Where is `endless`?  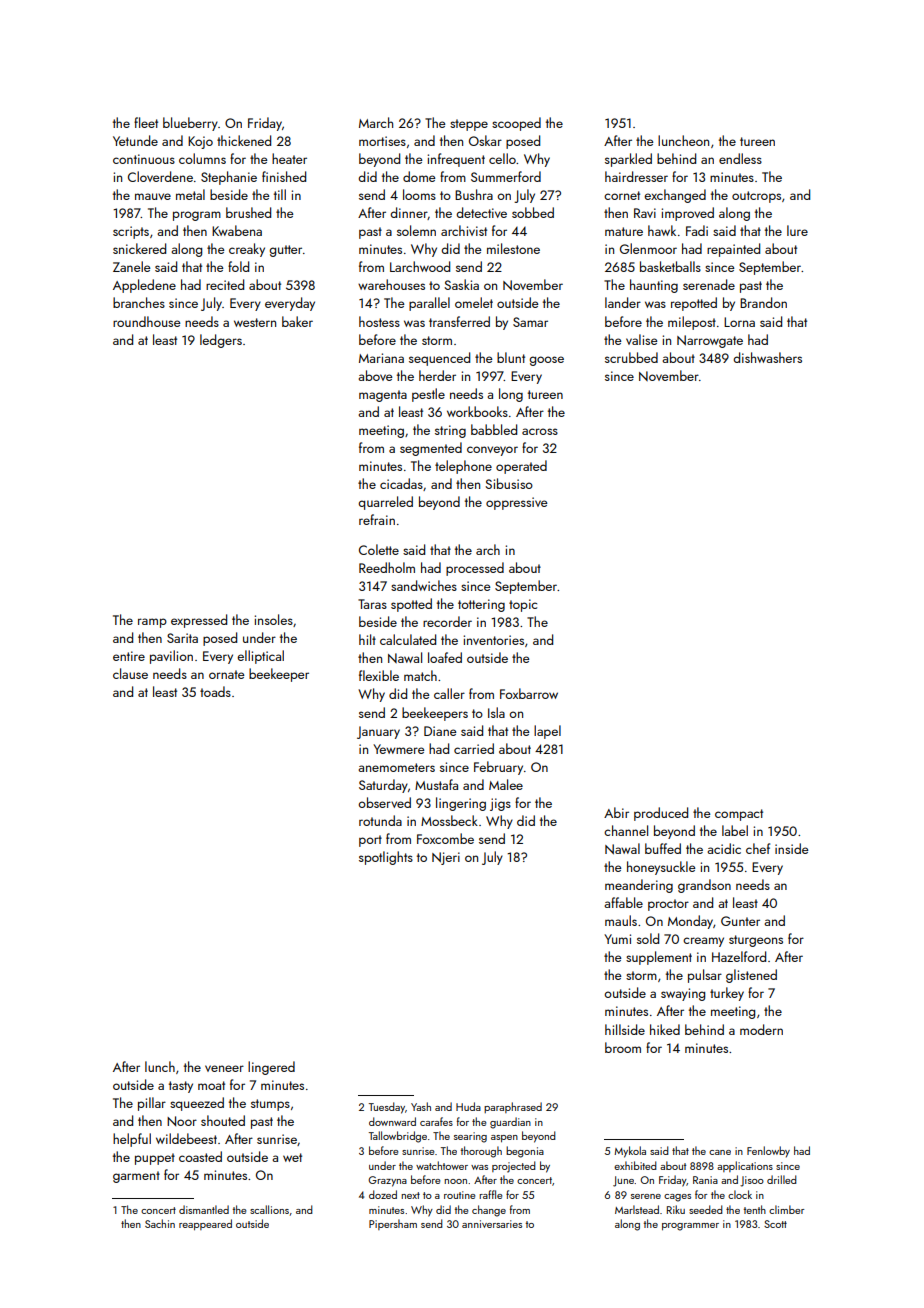 endless is located at coordinates (740, 158).
